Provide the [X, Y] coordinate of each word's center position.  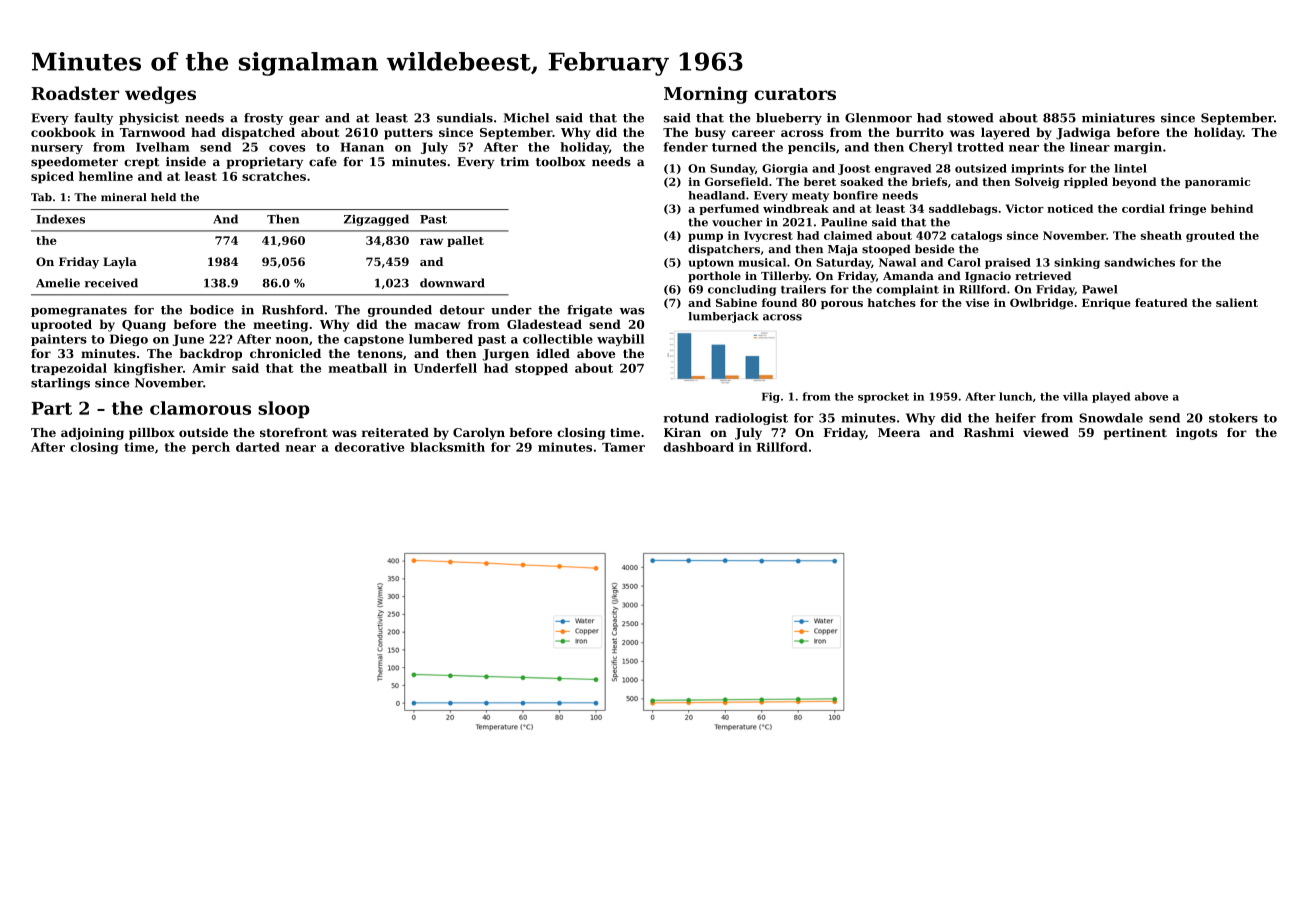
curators [795, 94]
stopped [541, 369]
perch [211, 448]
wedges [160, 95]
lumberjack [724, 317]
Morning [706, 95]
